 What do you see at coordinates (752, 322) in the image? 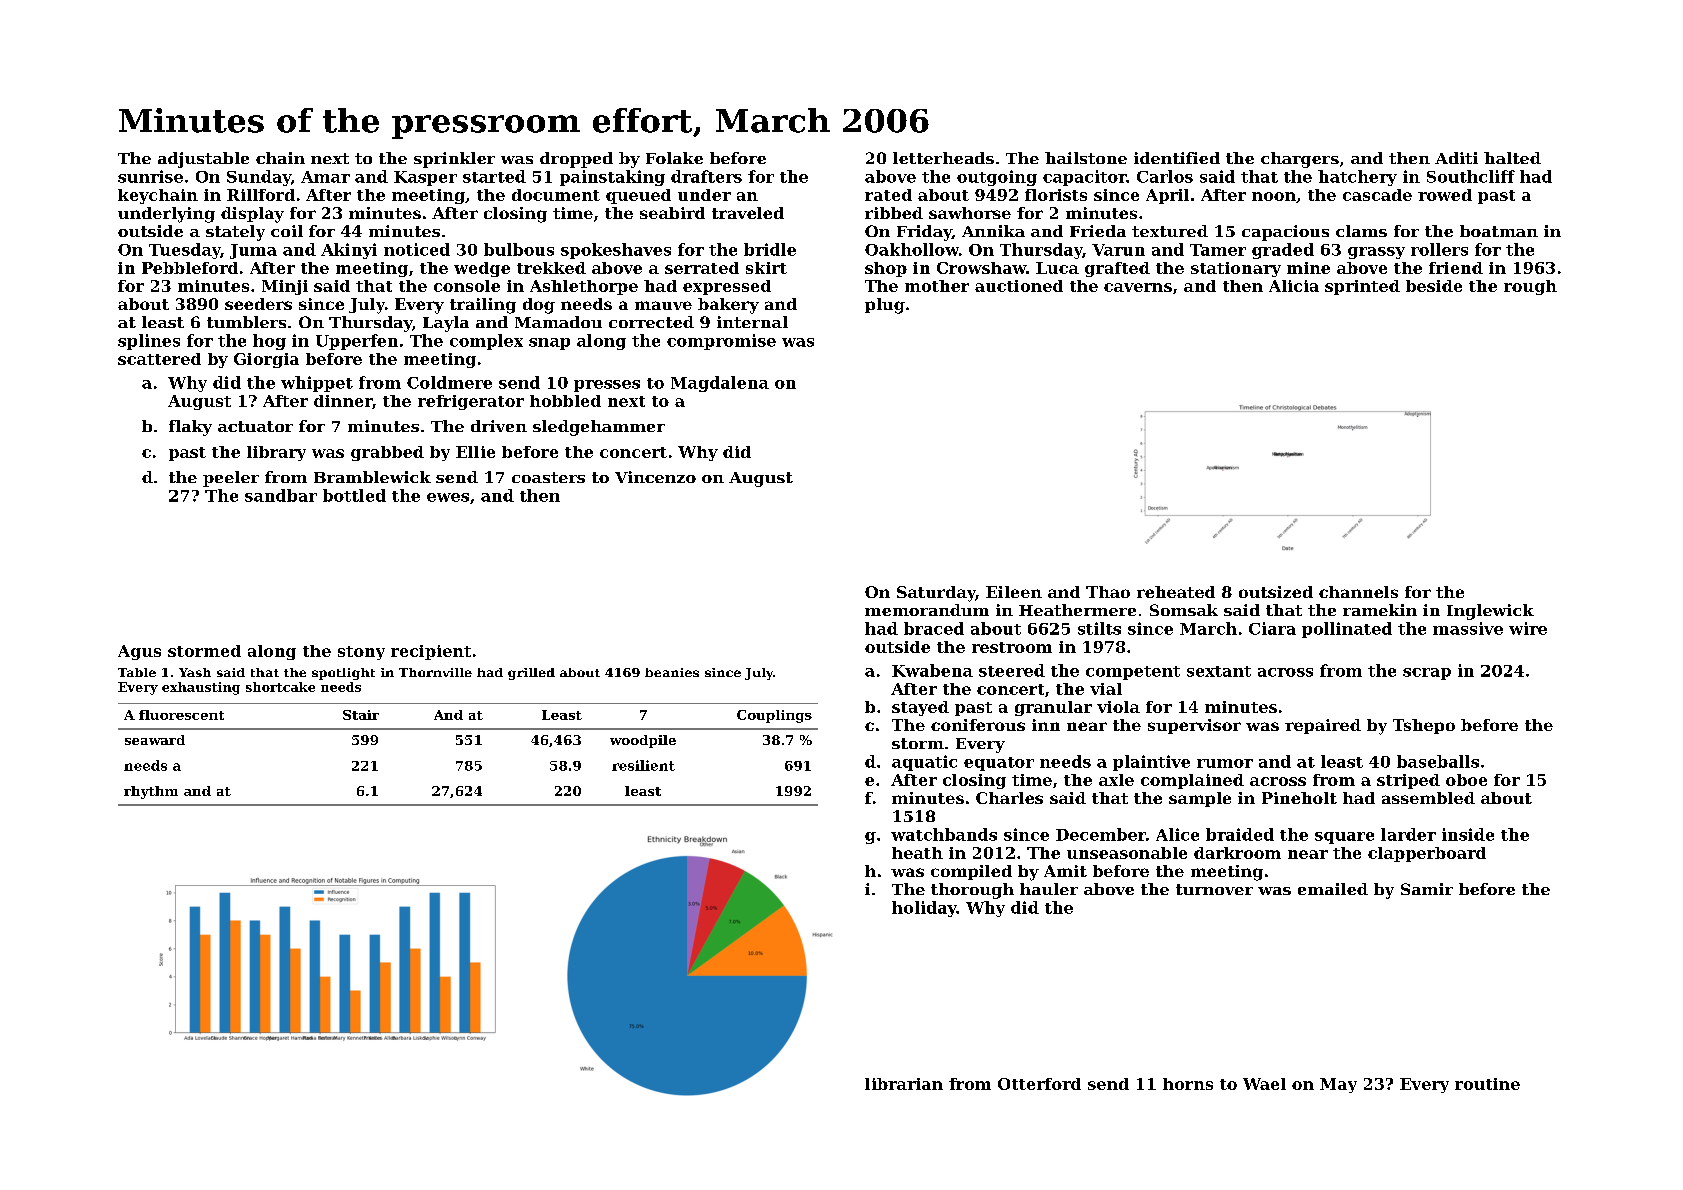
I see `internal` at bounding box center [752, 322].
